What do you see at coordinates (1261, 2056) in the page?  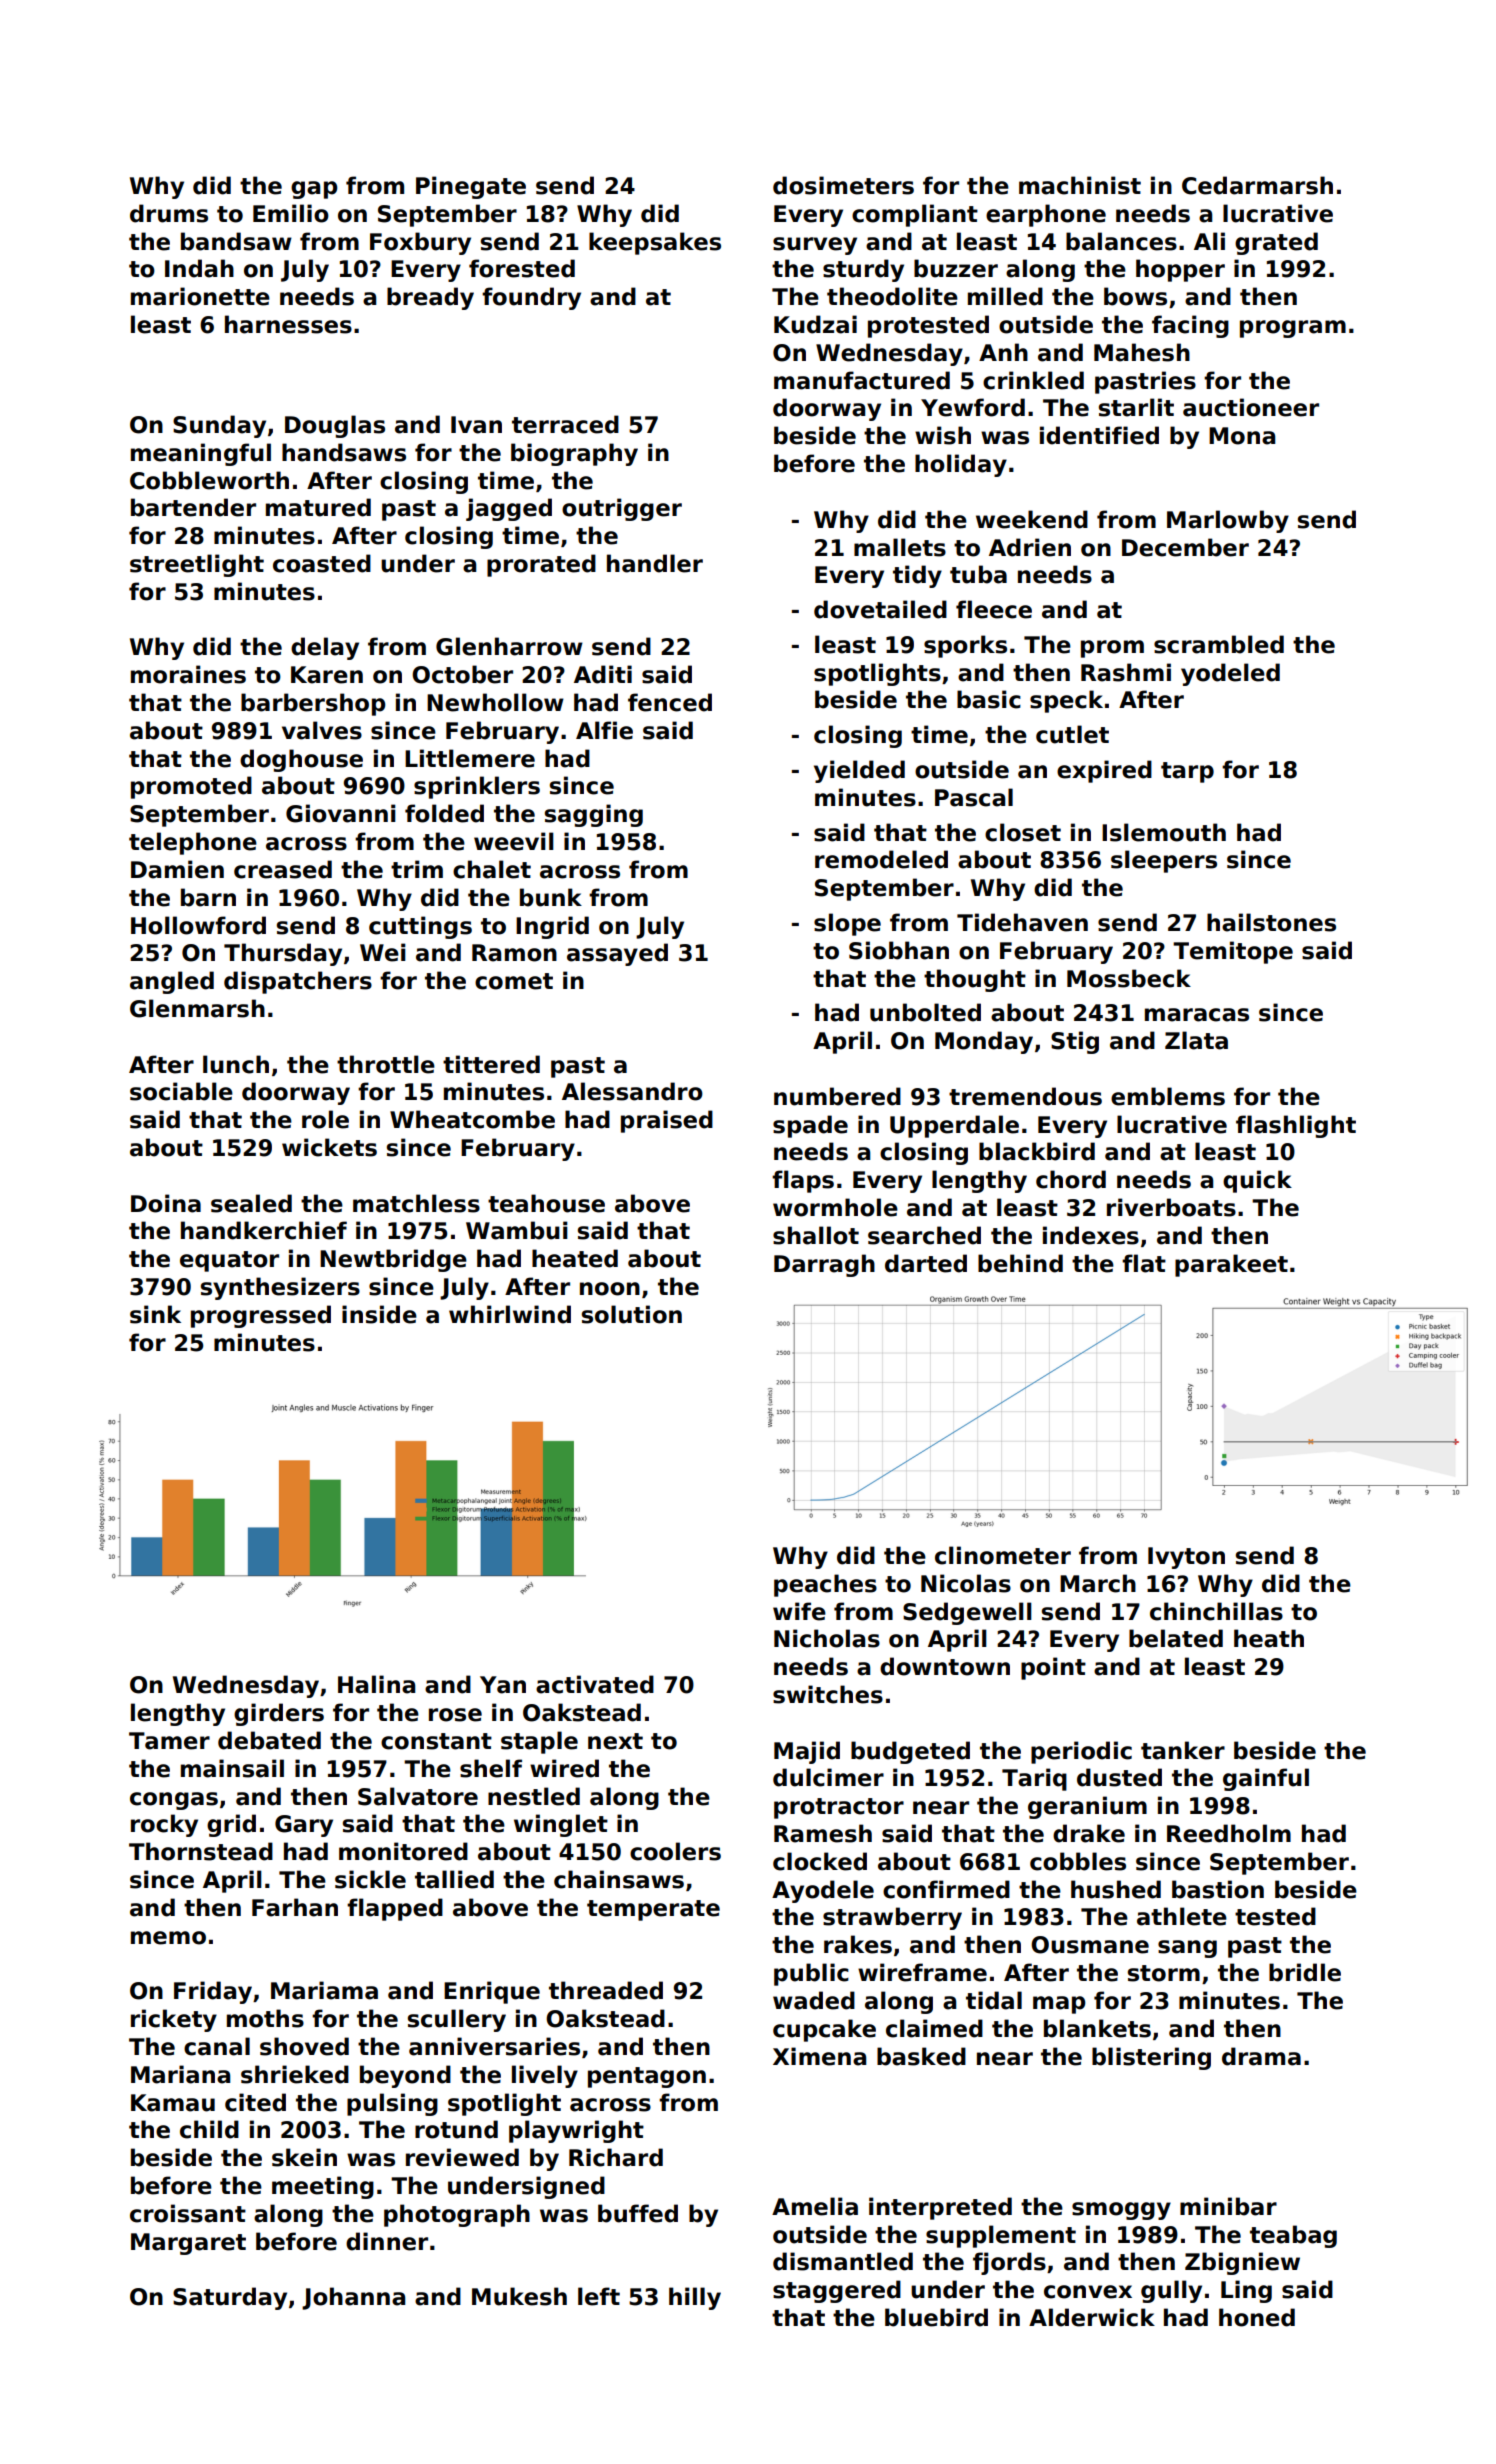 I see `drama` at bounding box center [1261, 2056].
